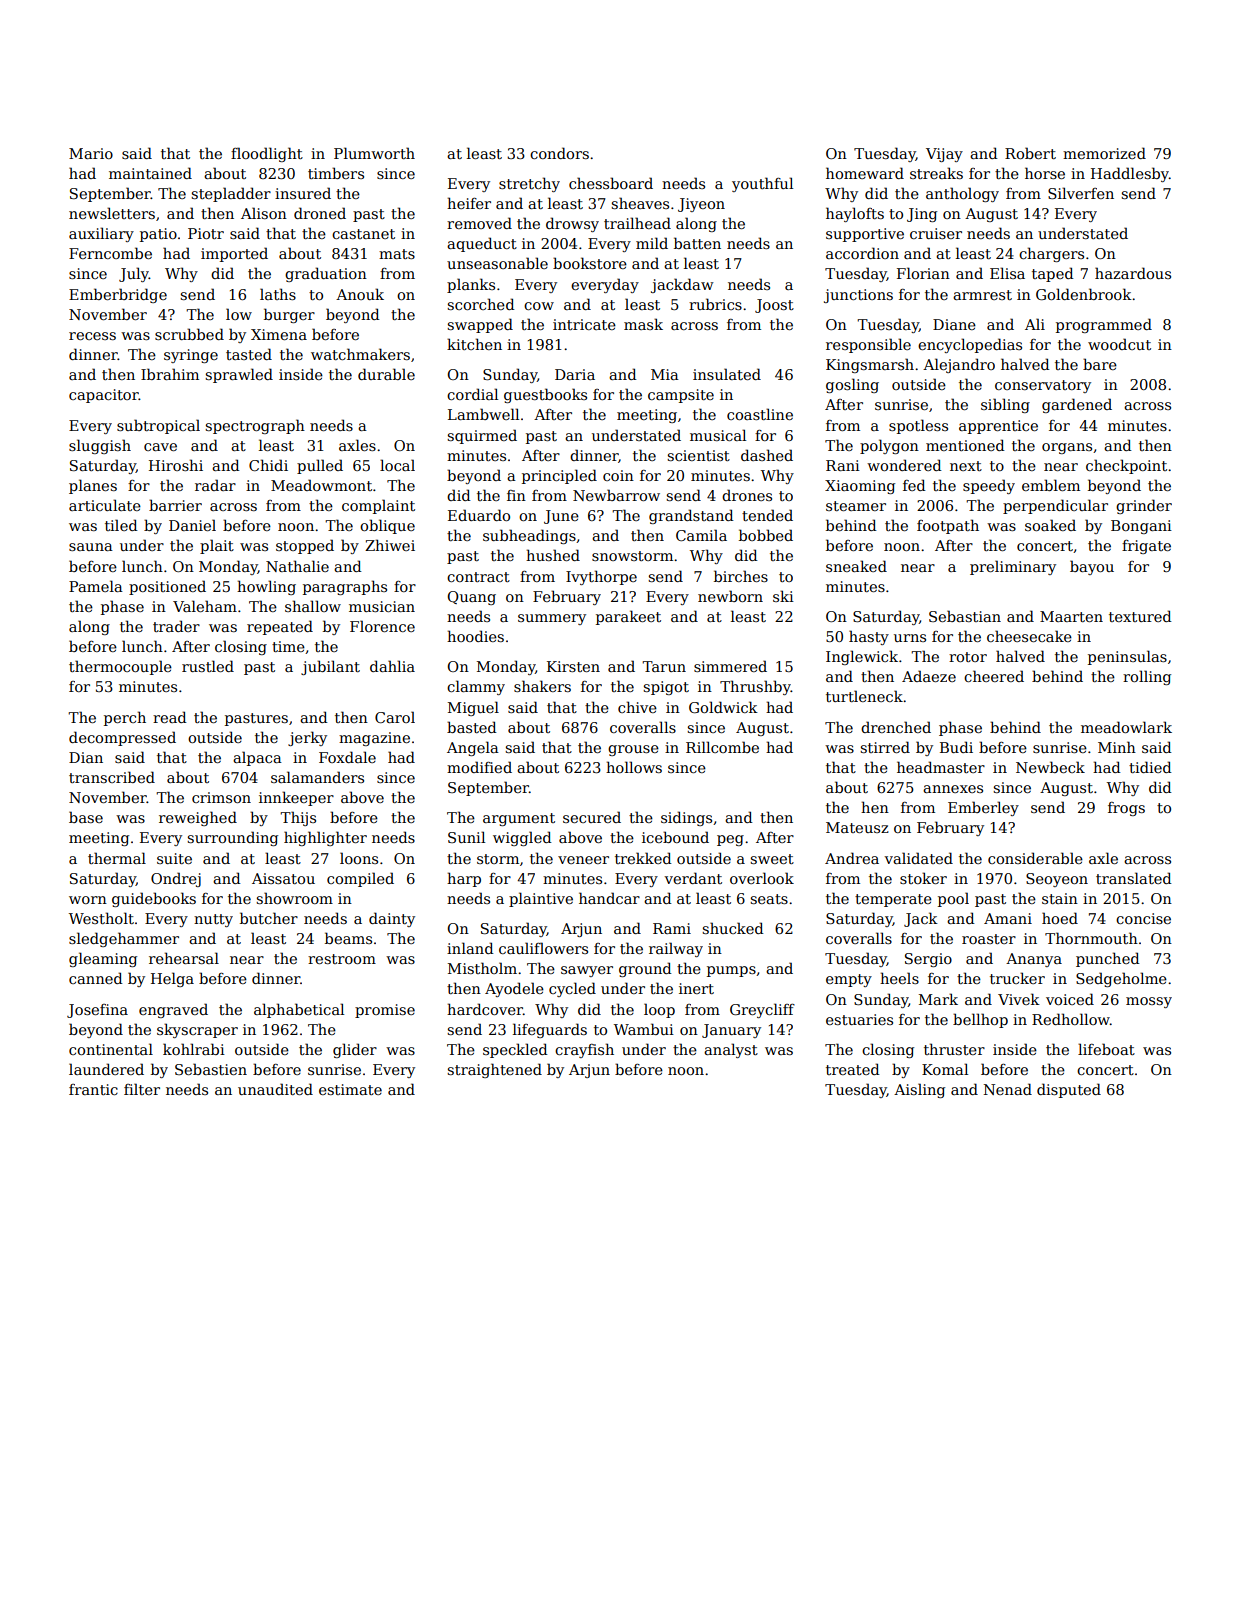  I want to click on Daria, so click(575, 374).
